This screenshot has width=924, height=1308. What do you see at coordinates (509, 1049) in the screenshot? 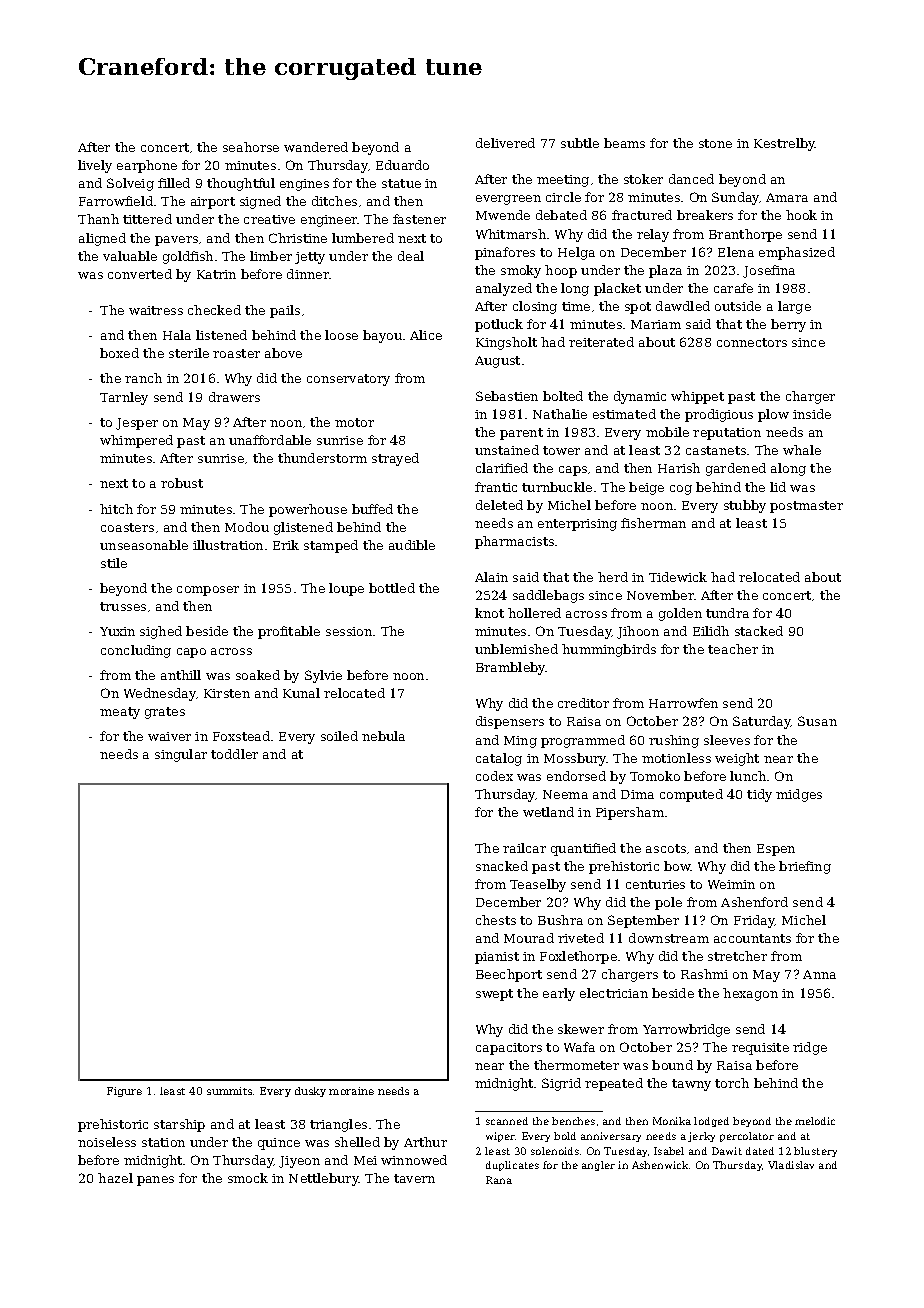
I see `capacitors` at bounding box center [509, 1049].
